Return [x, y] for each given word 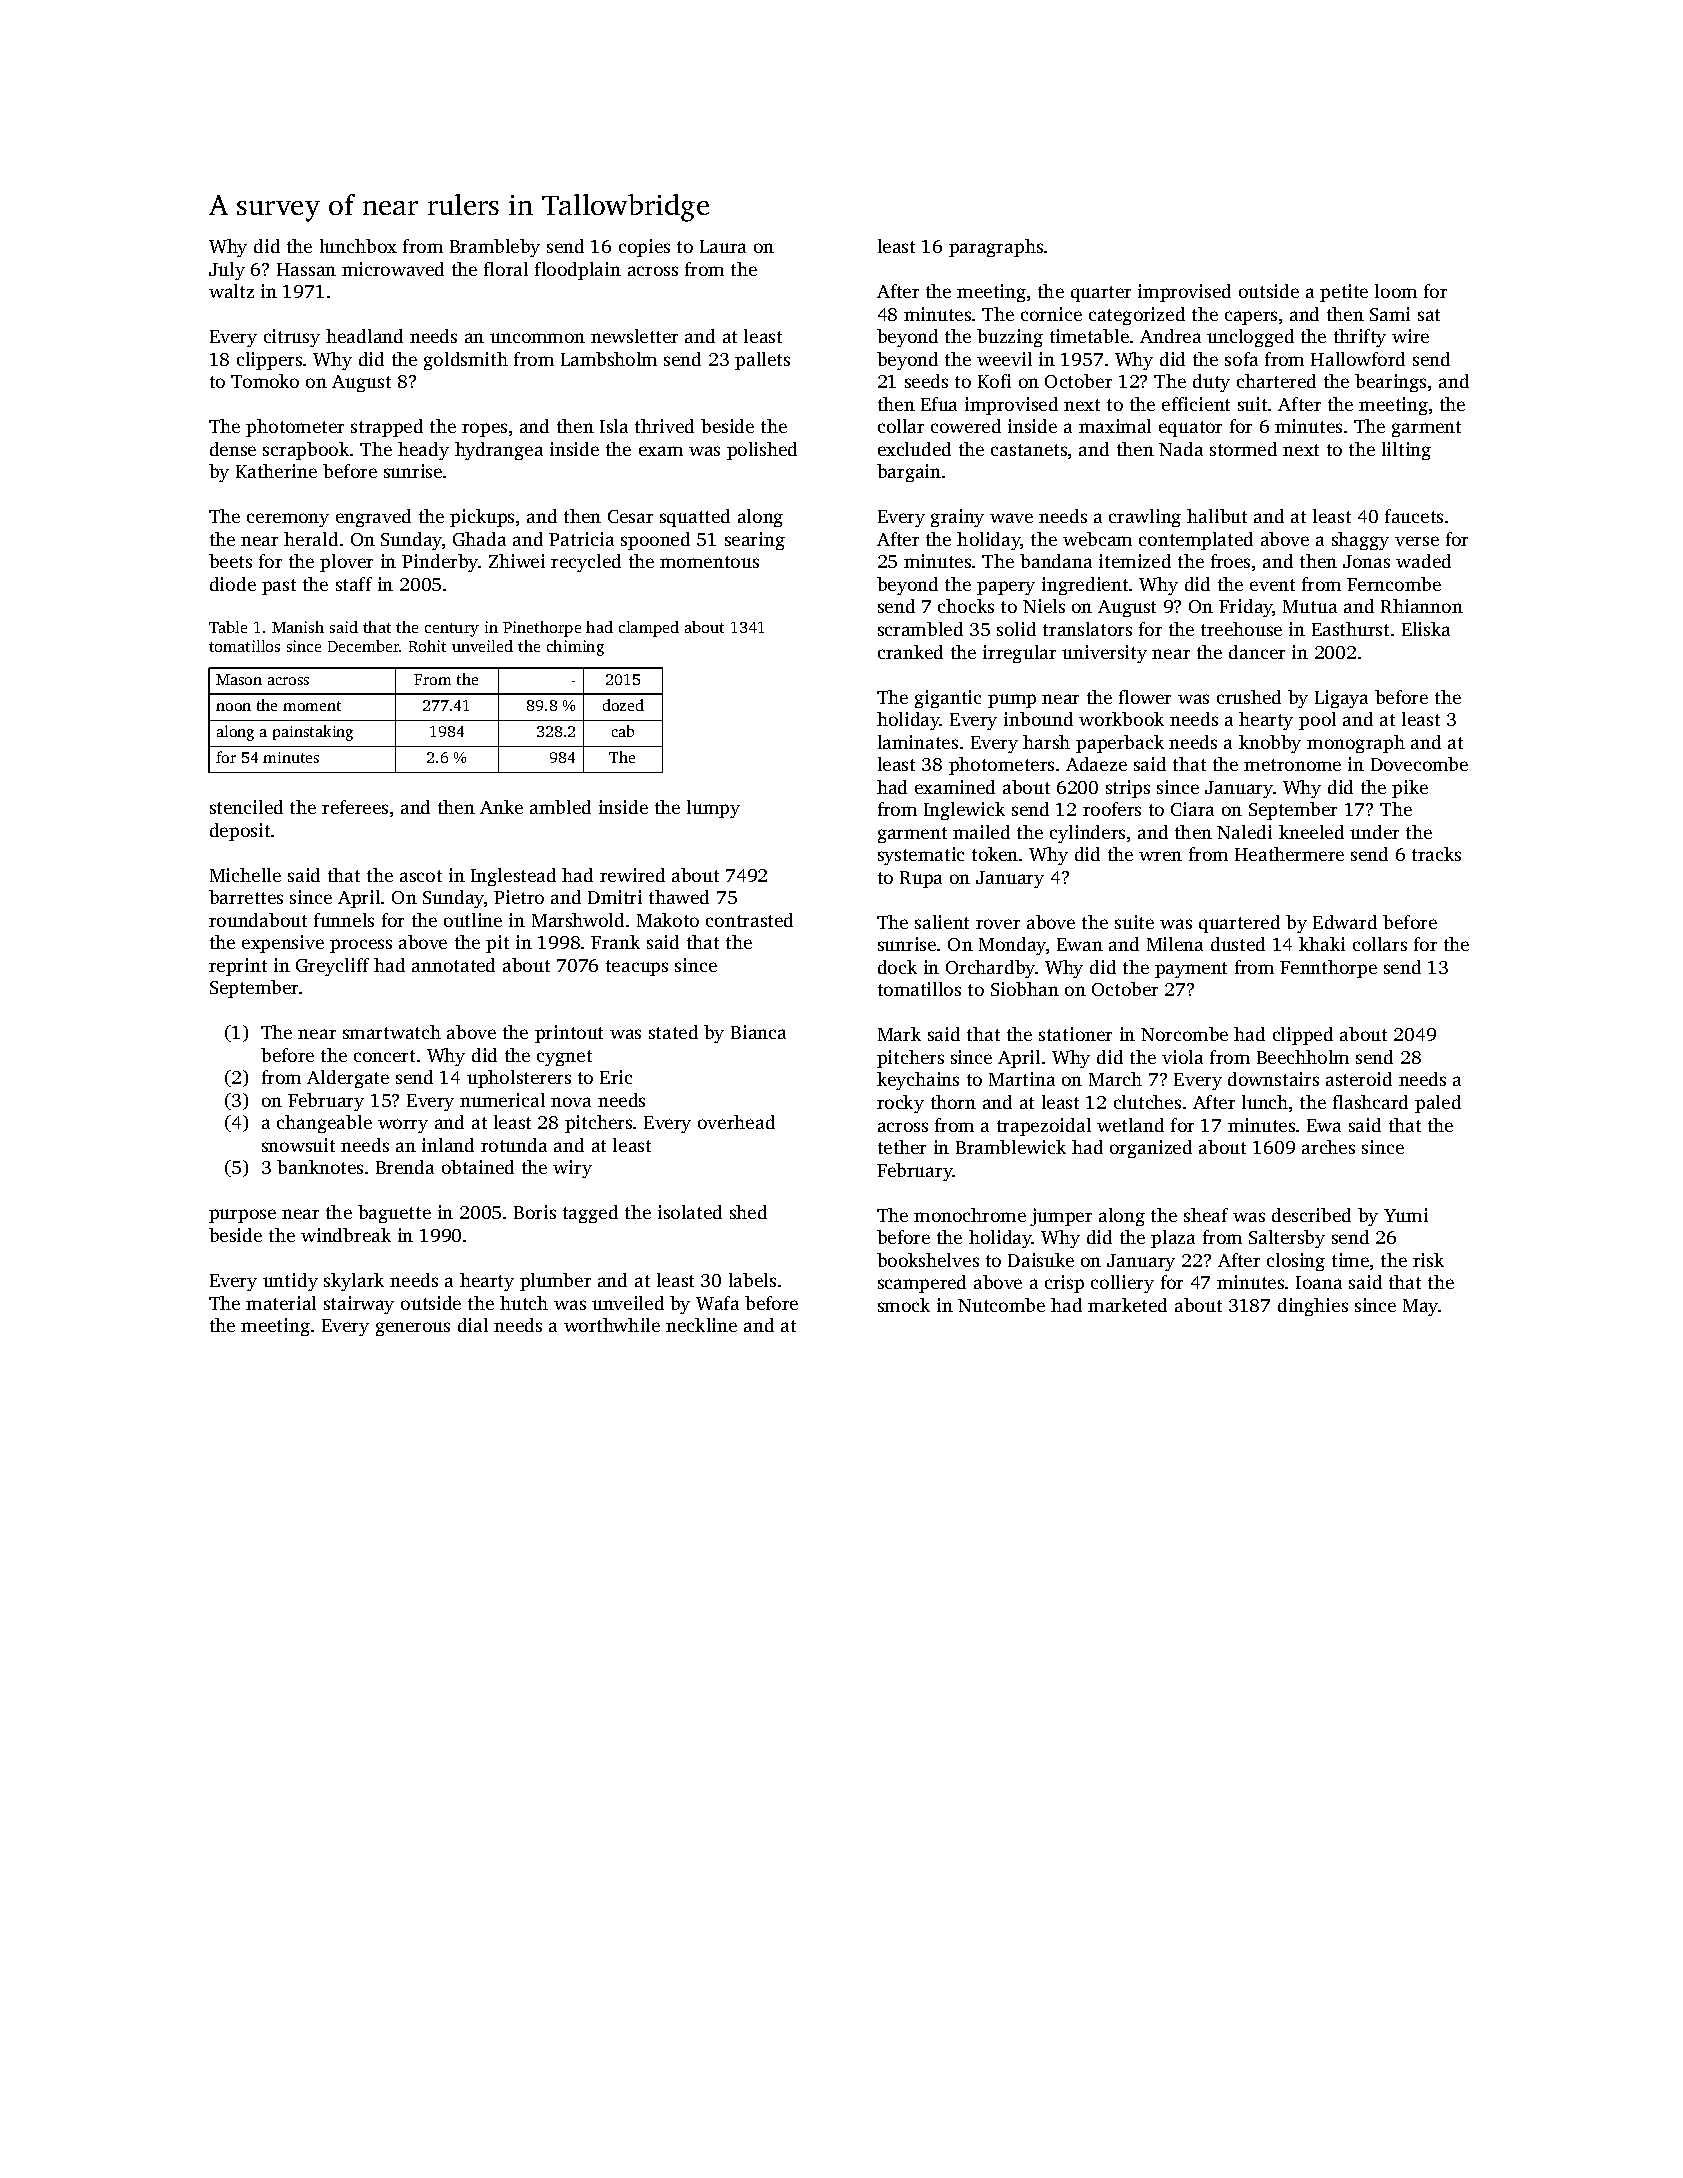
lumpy [713, 809]
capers [1251, 318]
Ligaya [1341, 699]
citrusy [292, 338]
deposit [240, 832]
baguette [394, 1214]
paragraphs [996, 248]
